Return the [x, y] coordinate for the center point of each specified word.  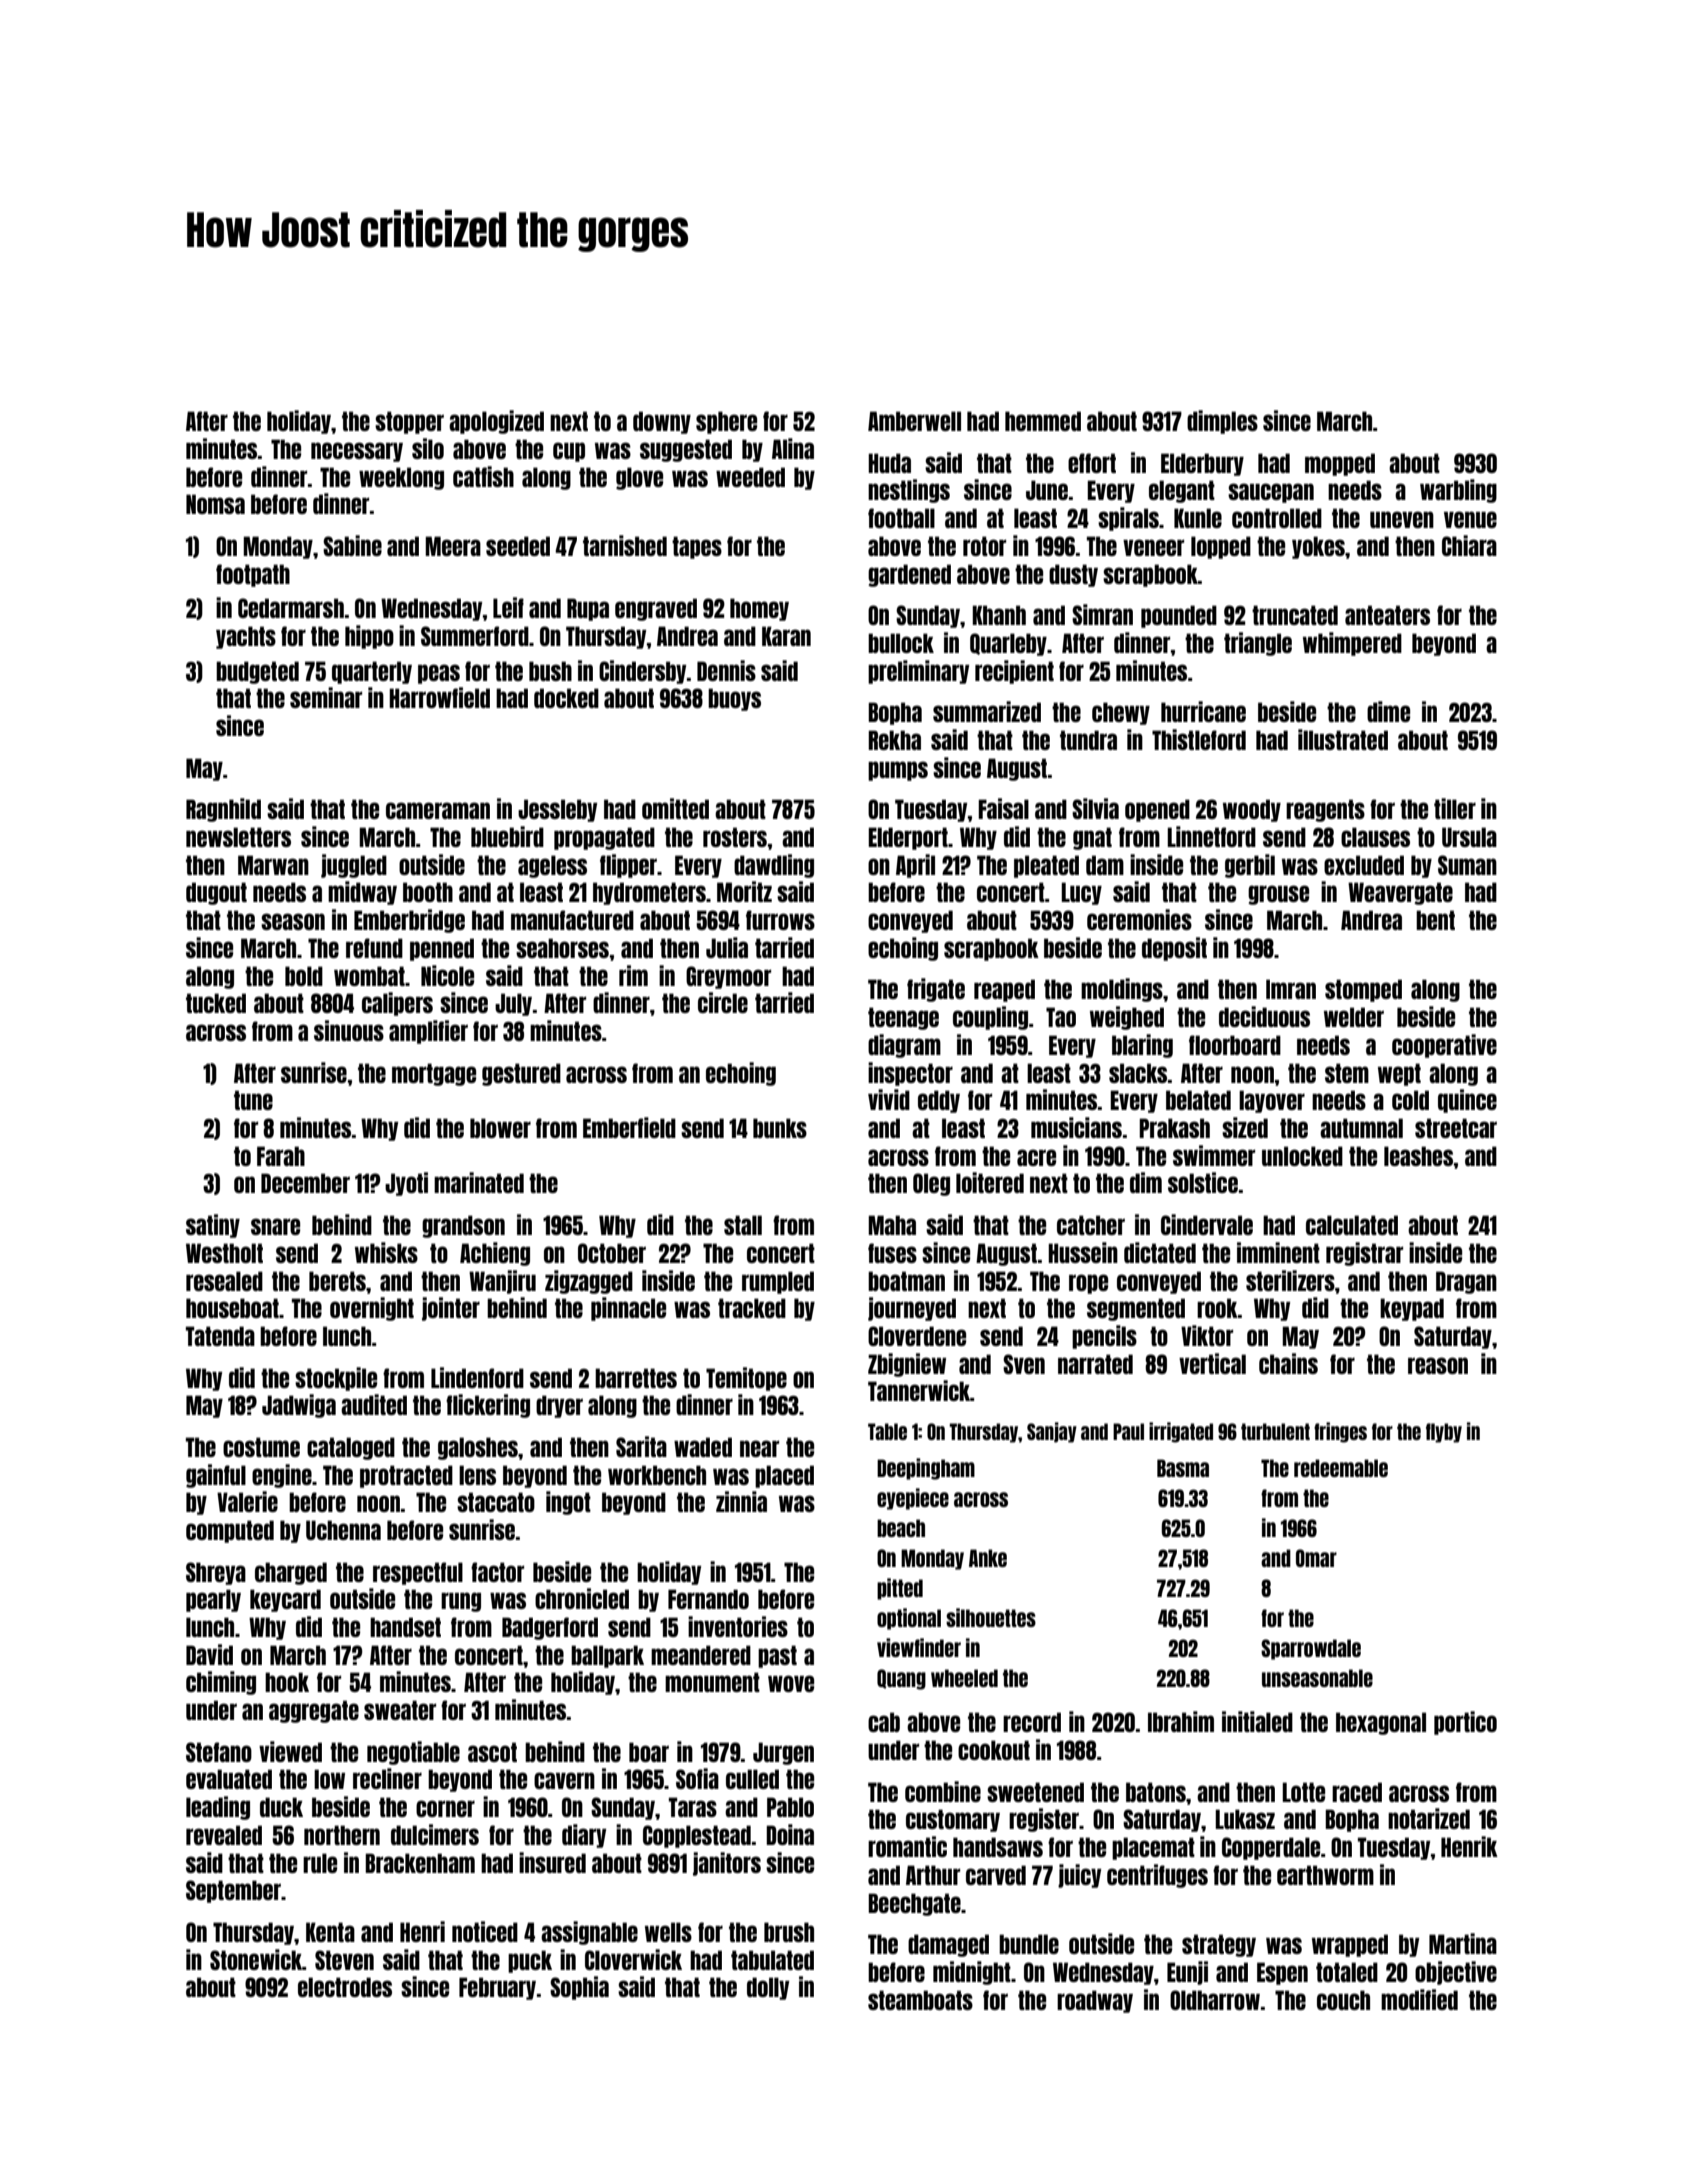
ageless [552, 866]
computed [230, 1531]
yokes [1318, 547]
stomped [1363, 990]
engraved [656, 609]
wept [1399, 1074]
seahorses [562, 948]
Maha [892, 1225]
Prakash [1174, 1128]
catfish [483, 476]
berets [337, 1281]
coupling [990, 1018]
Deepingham [926, 1469]
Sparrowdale [1311, 1649]
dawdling [774, 866]
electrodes [345, 1987]
